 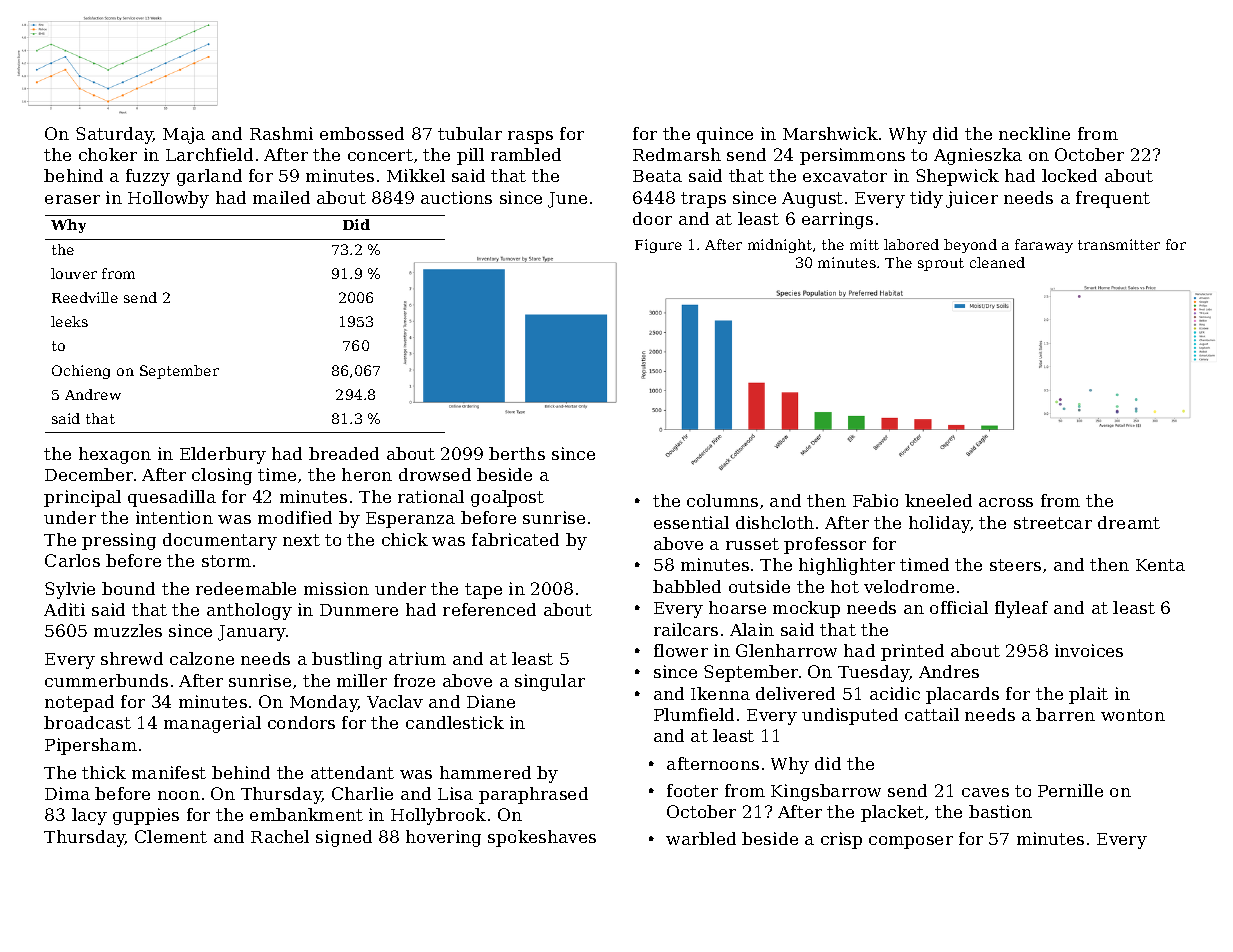 What do you see at coordinates (72, 560) in the page?
I see `Carlos` at bounding box center [72, 560].
